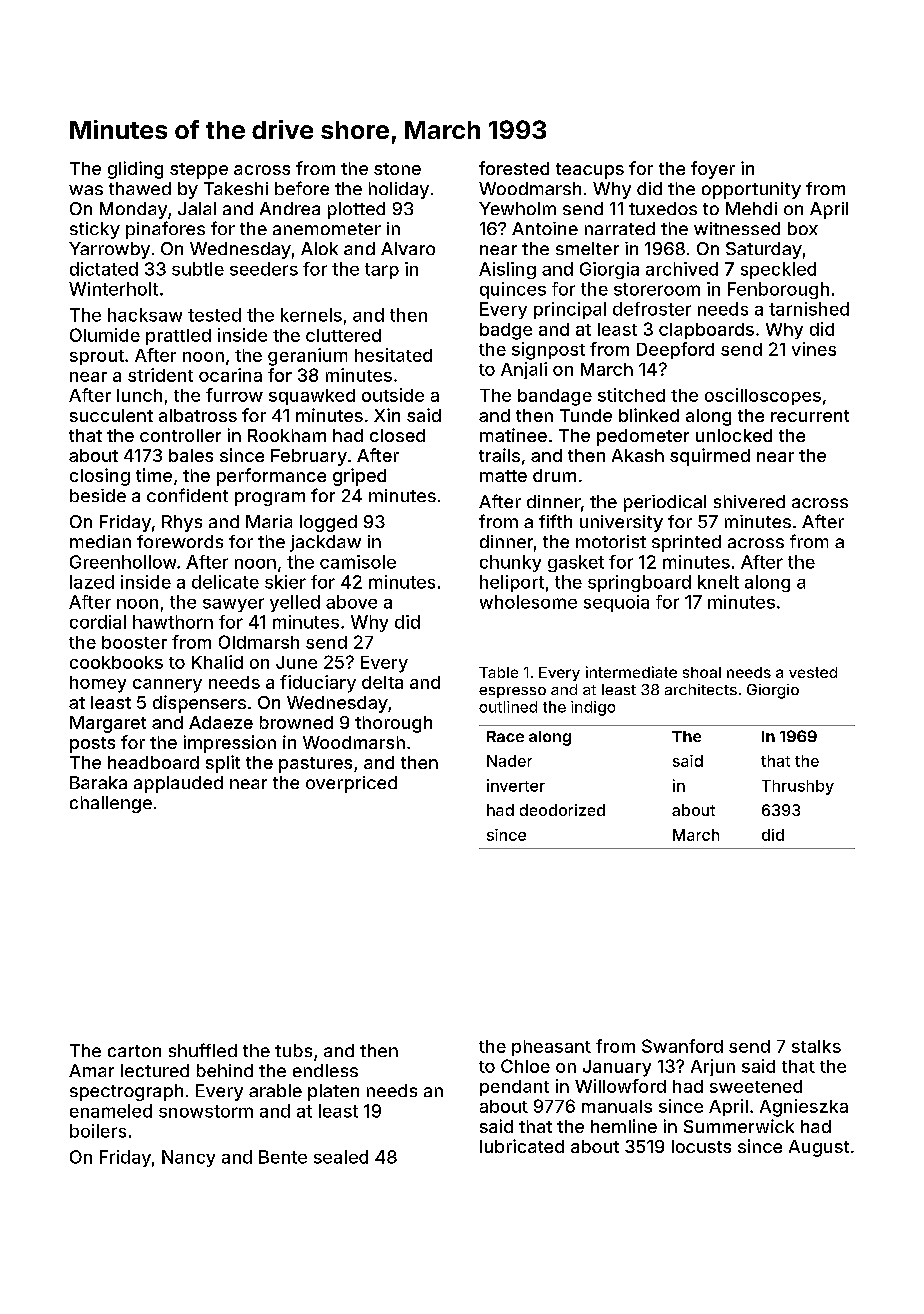 Image resolution: width=924 pixels, height=1314 pixels. Describe the element at coordinates (514, 168) in the screenshot. I see `forested` at that location.
